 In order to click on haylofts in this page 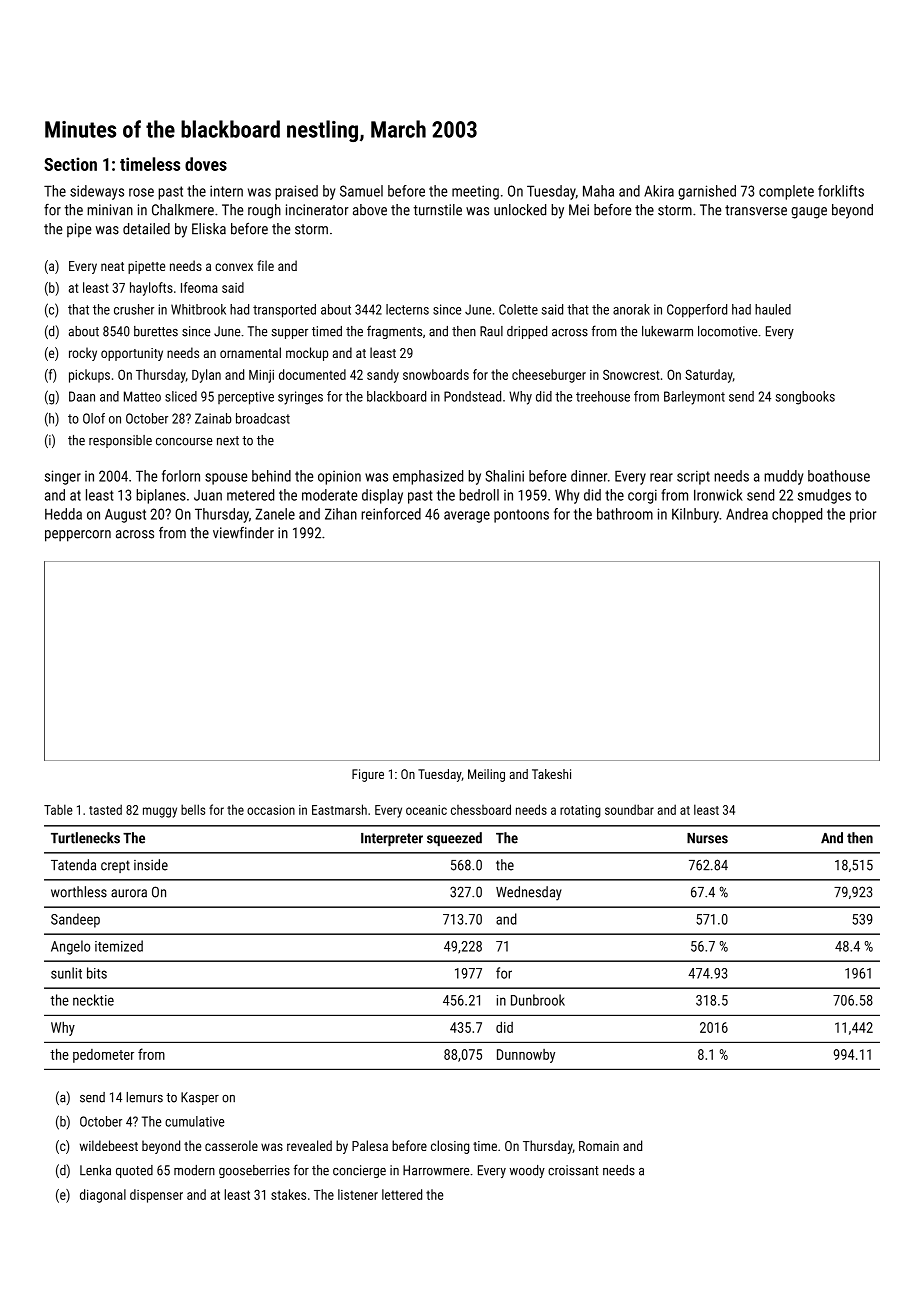, I will do `click(151, 289)`.
